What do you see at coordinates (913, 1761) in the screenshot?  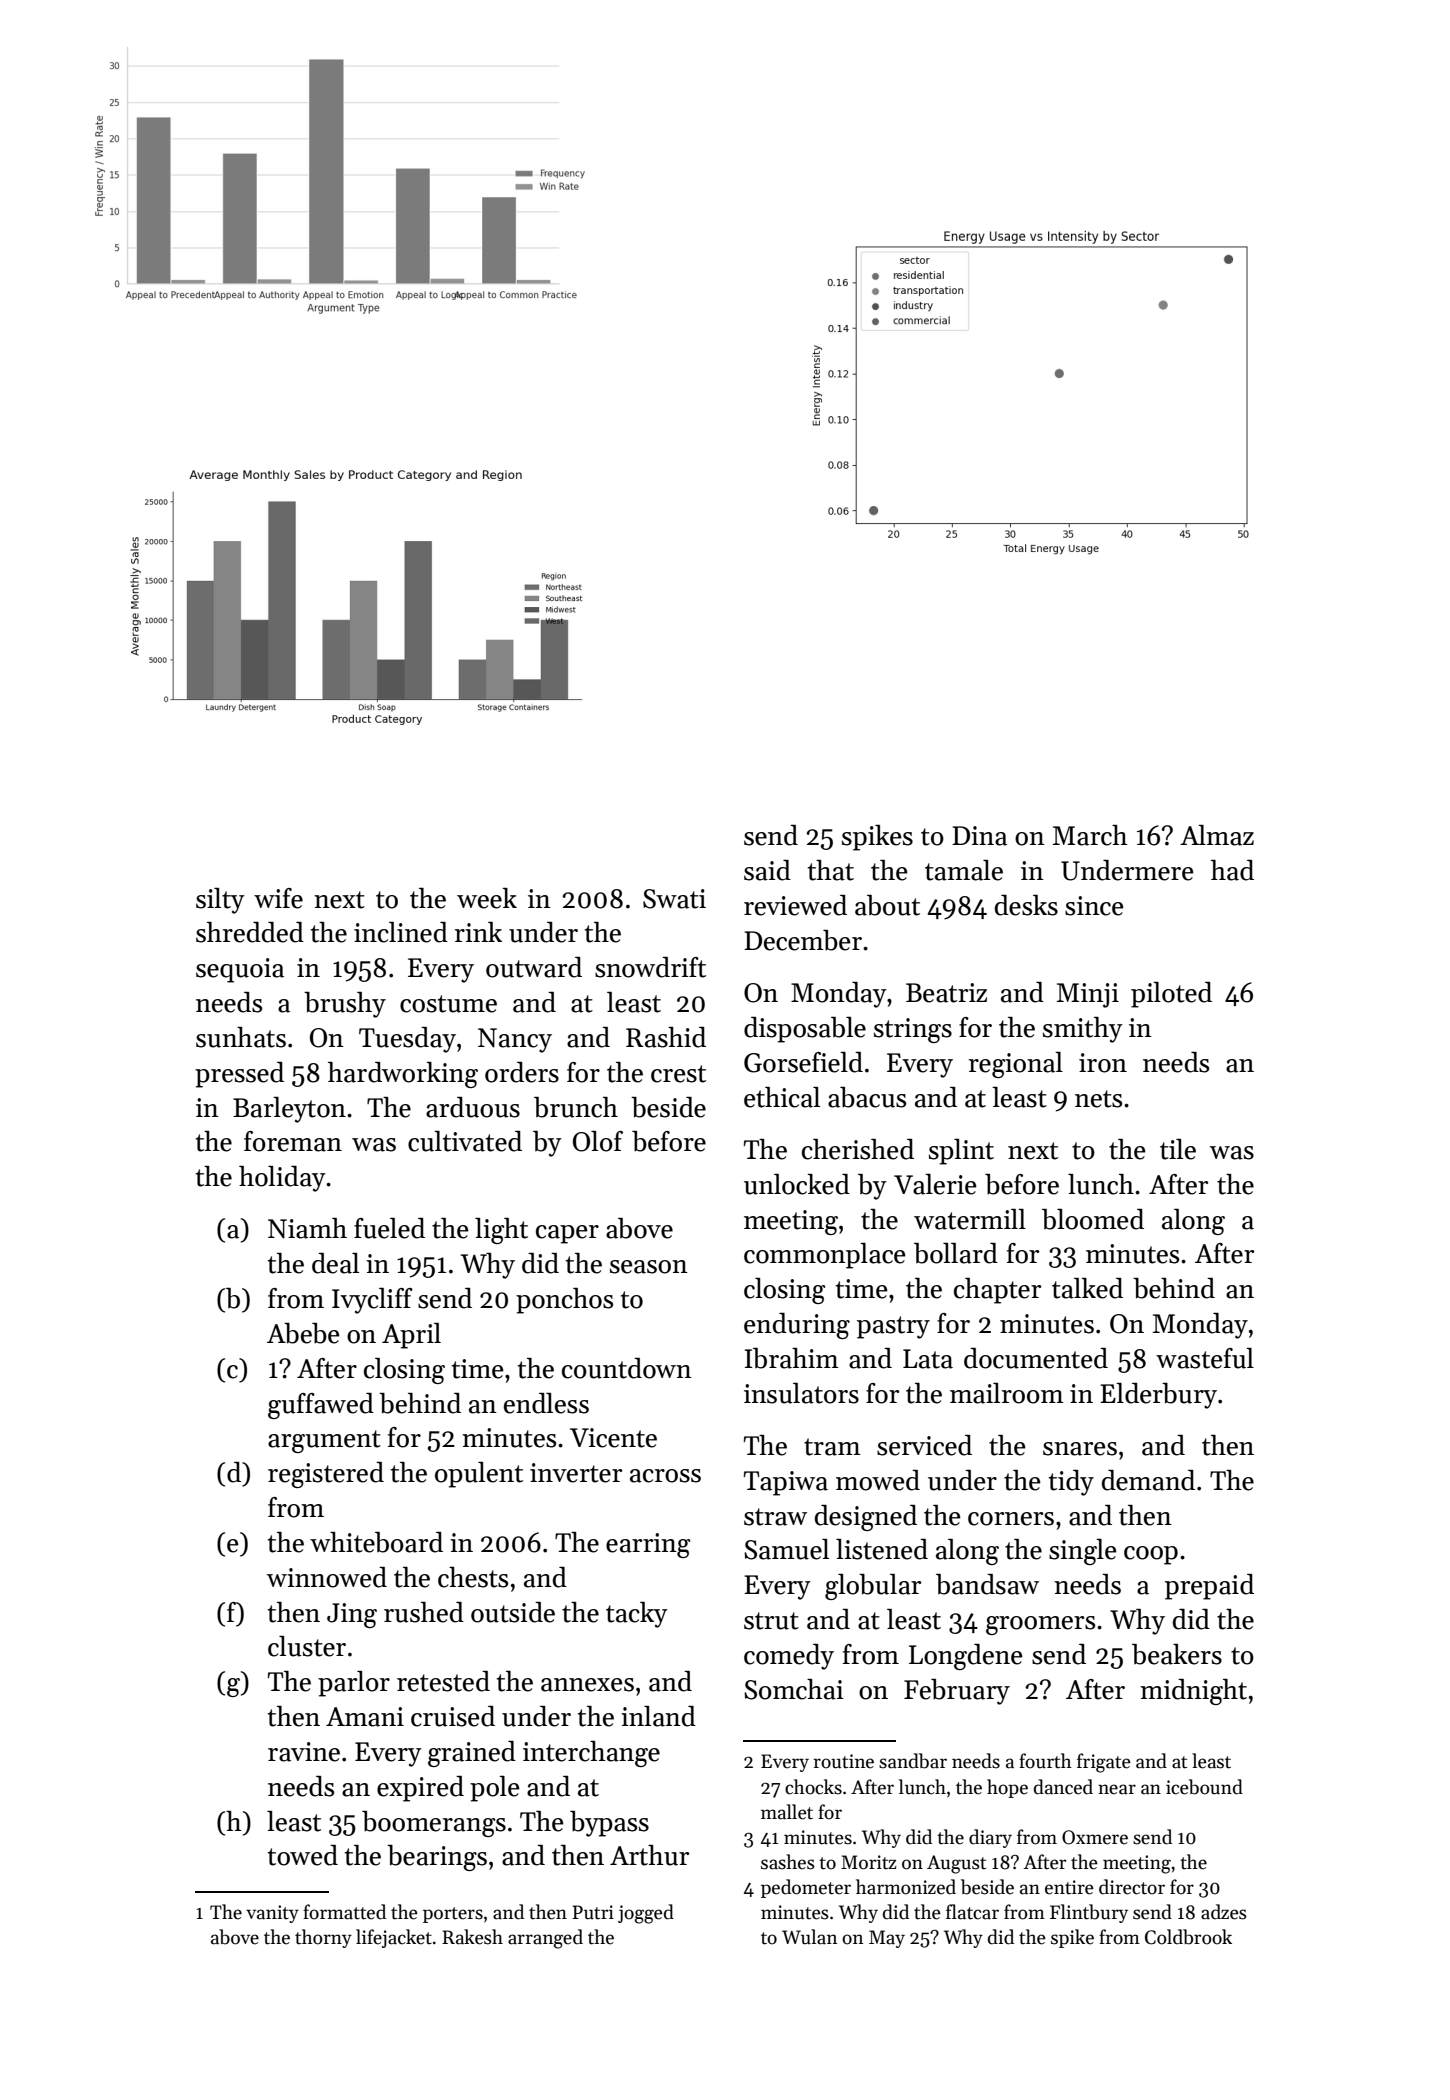 I see `sandbar` at bounding box center [913, 1761].
